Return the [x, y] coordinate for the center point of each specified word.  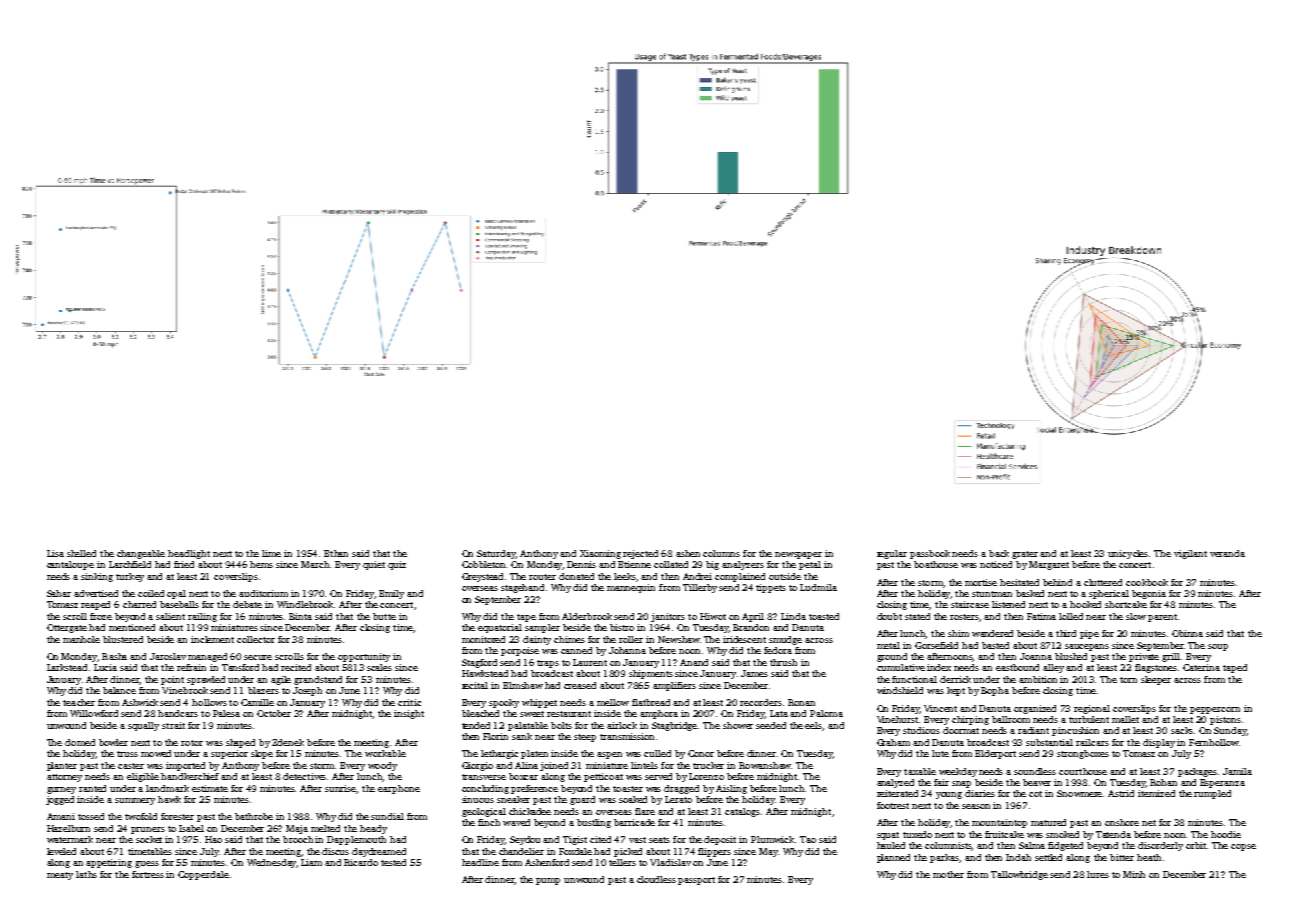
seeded [771, 725]
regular [892, 554]
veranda [1227, 553]
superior [229, 754]
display [1159, 743]
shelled [81, 553]
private [1144, 657]
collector [256, 639]
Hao [213, 839]
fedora [778, 650]
